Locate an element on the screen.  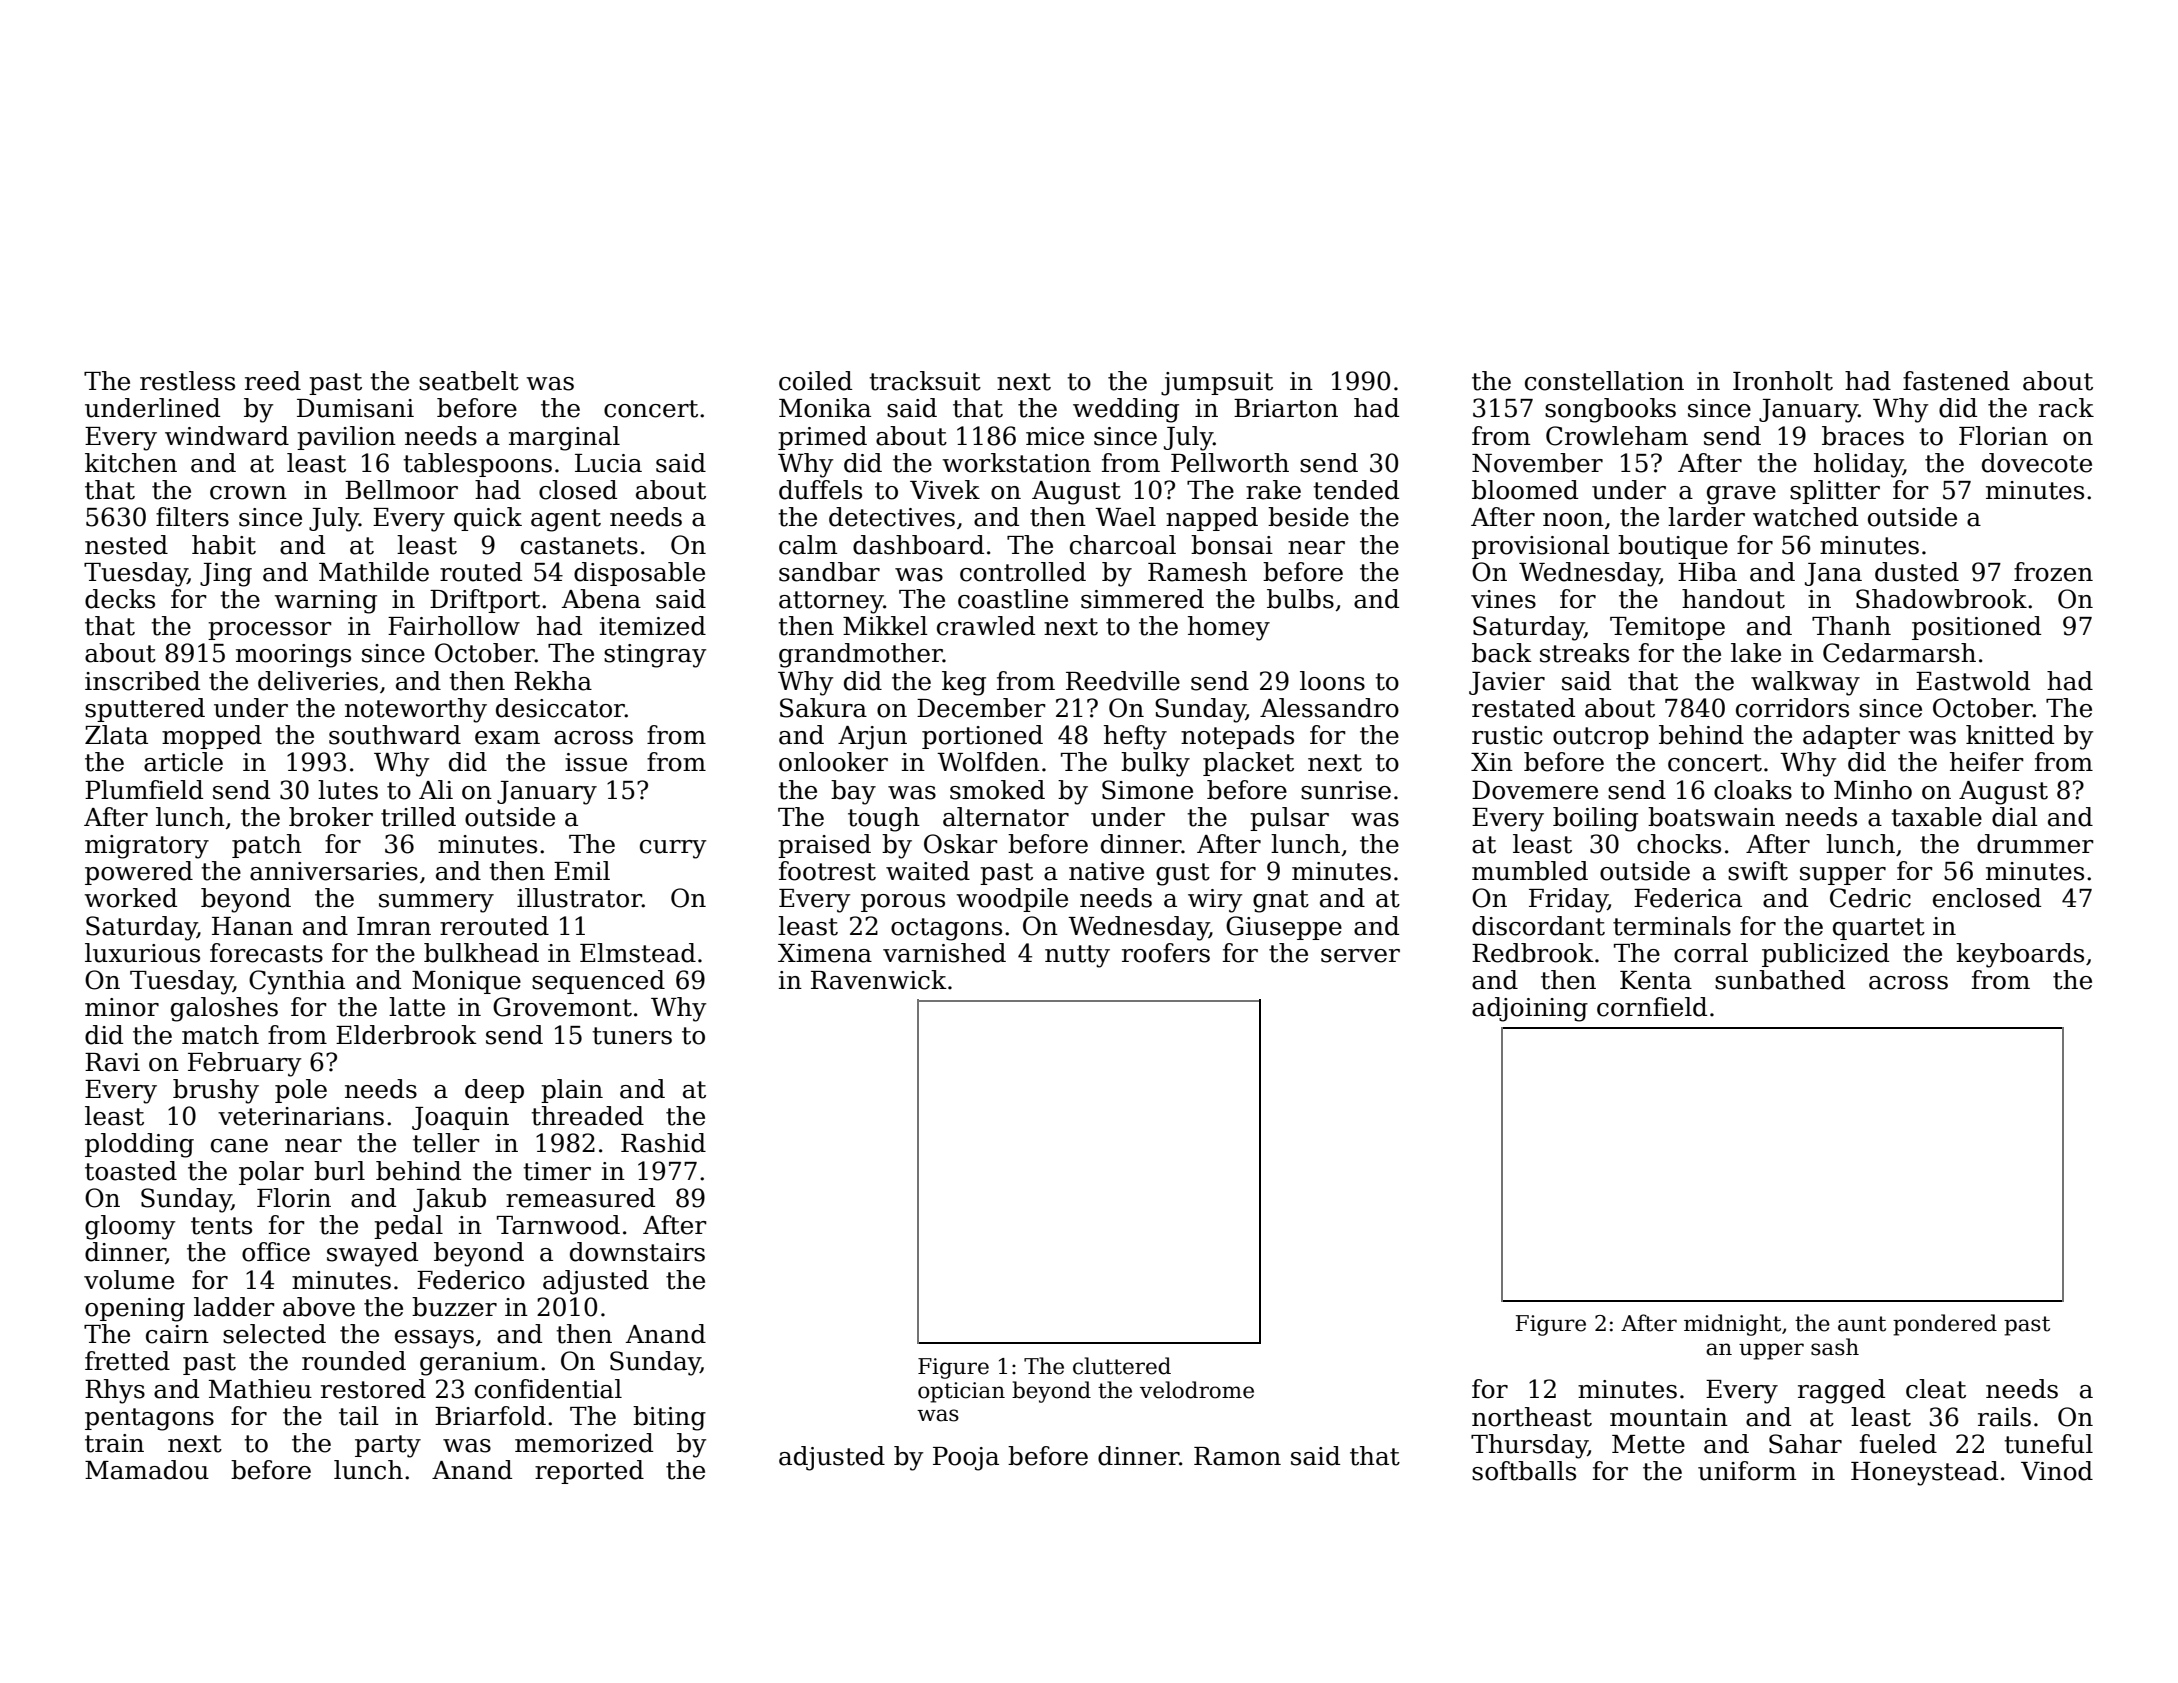
worked is located at coordinates (130, 898).
